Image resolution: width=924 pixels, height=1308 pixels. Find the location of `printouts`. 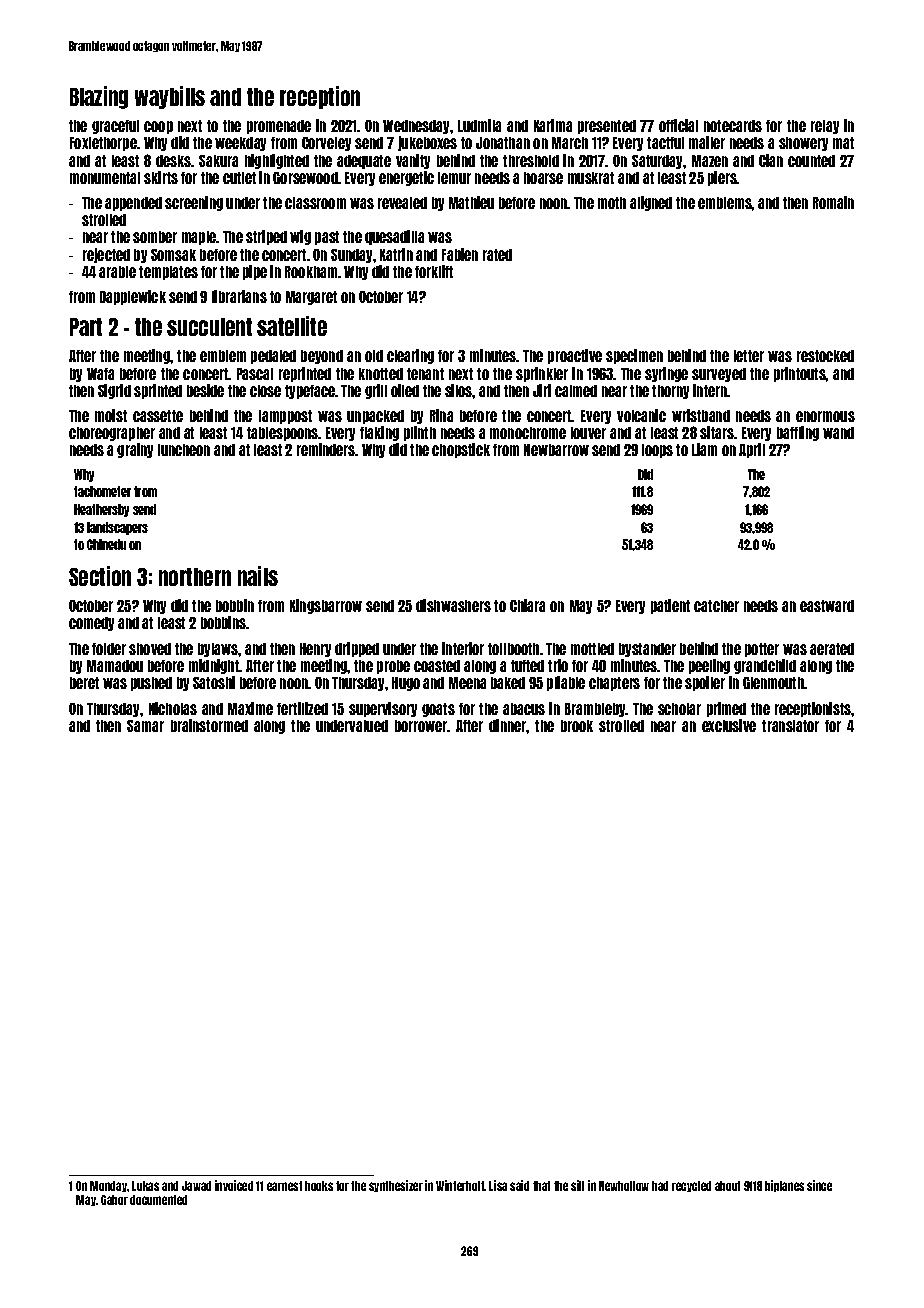

printouts is located at coordinates (800, 374).
